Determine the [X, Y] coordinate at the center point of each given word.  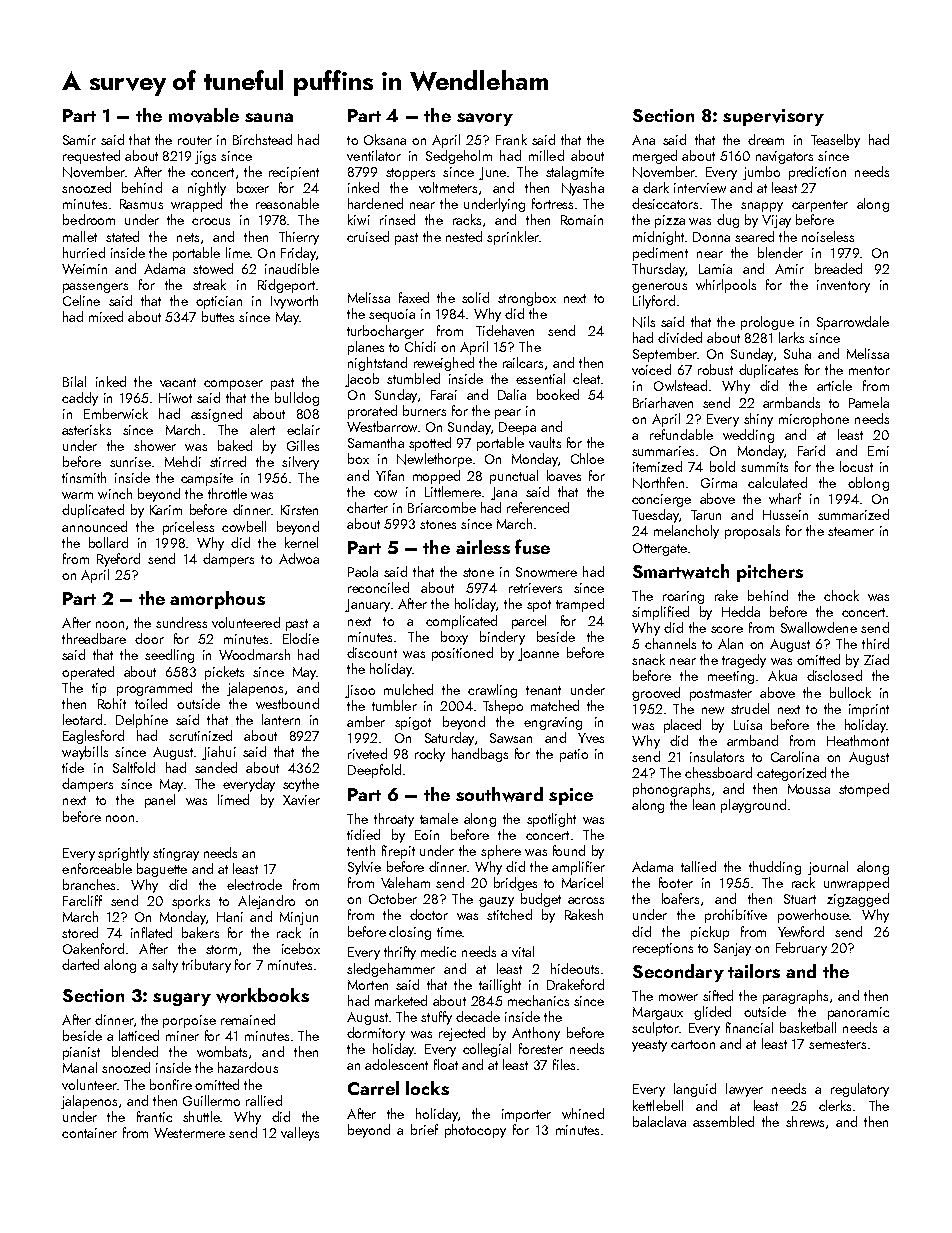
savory [485, 119]
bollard [108, 542]
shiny [758, 420]
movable [204, 115]
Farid [811, 450]
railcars [523, 362]
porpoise [189, 1021]
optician [219, 302]
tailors [754, 971]
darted [80, 964]
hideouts [575, 968]
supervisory [773, 117]
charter [367, 507]
